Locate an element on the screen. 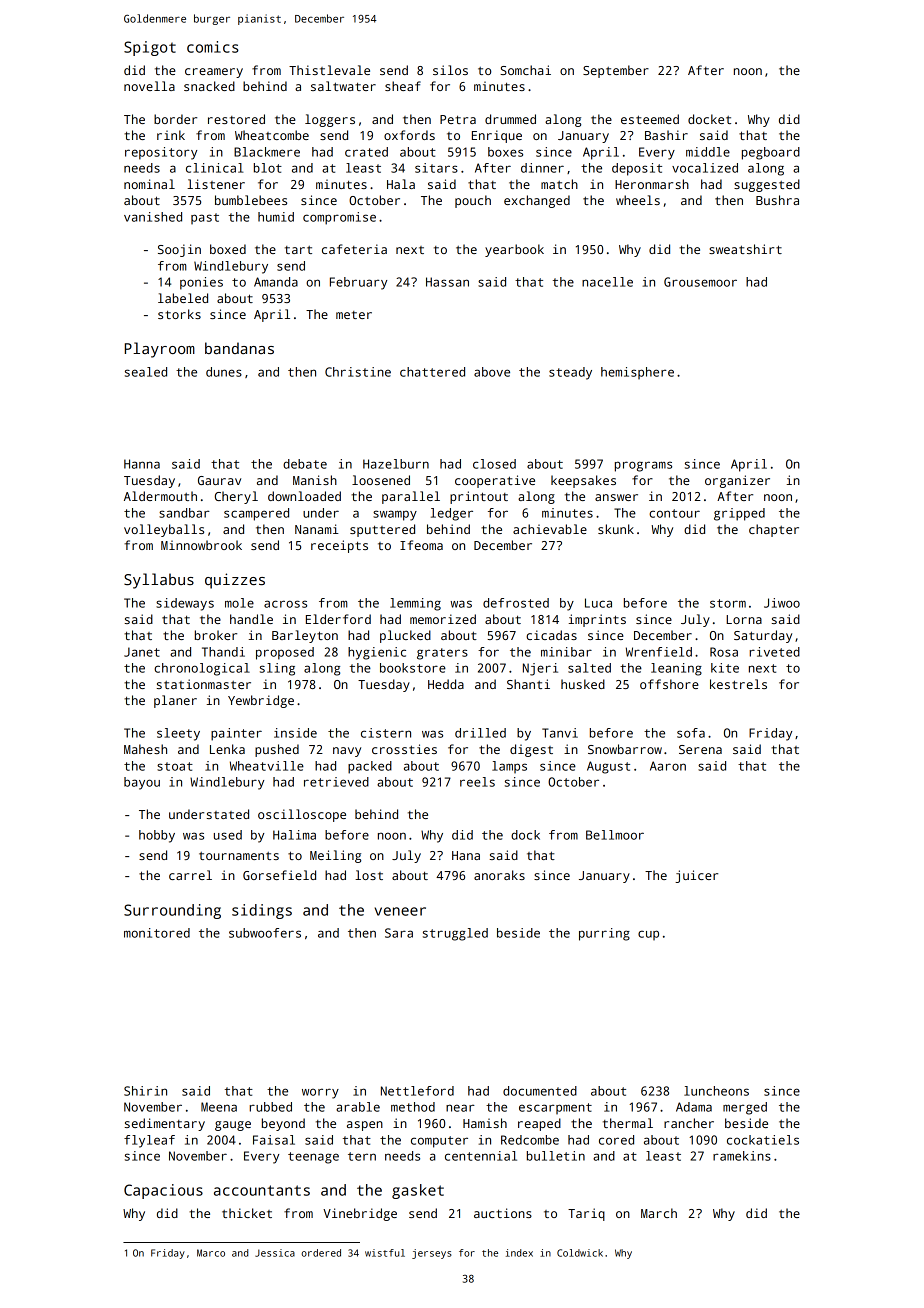 The width and height of the screenshot is (924, 1308). organizer is located at coordinates (737, 481).
